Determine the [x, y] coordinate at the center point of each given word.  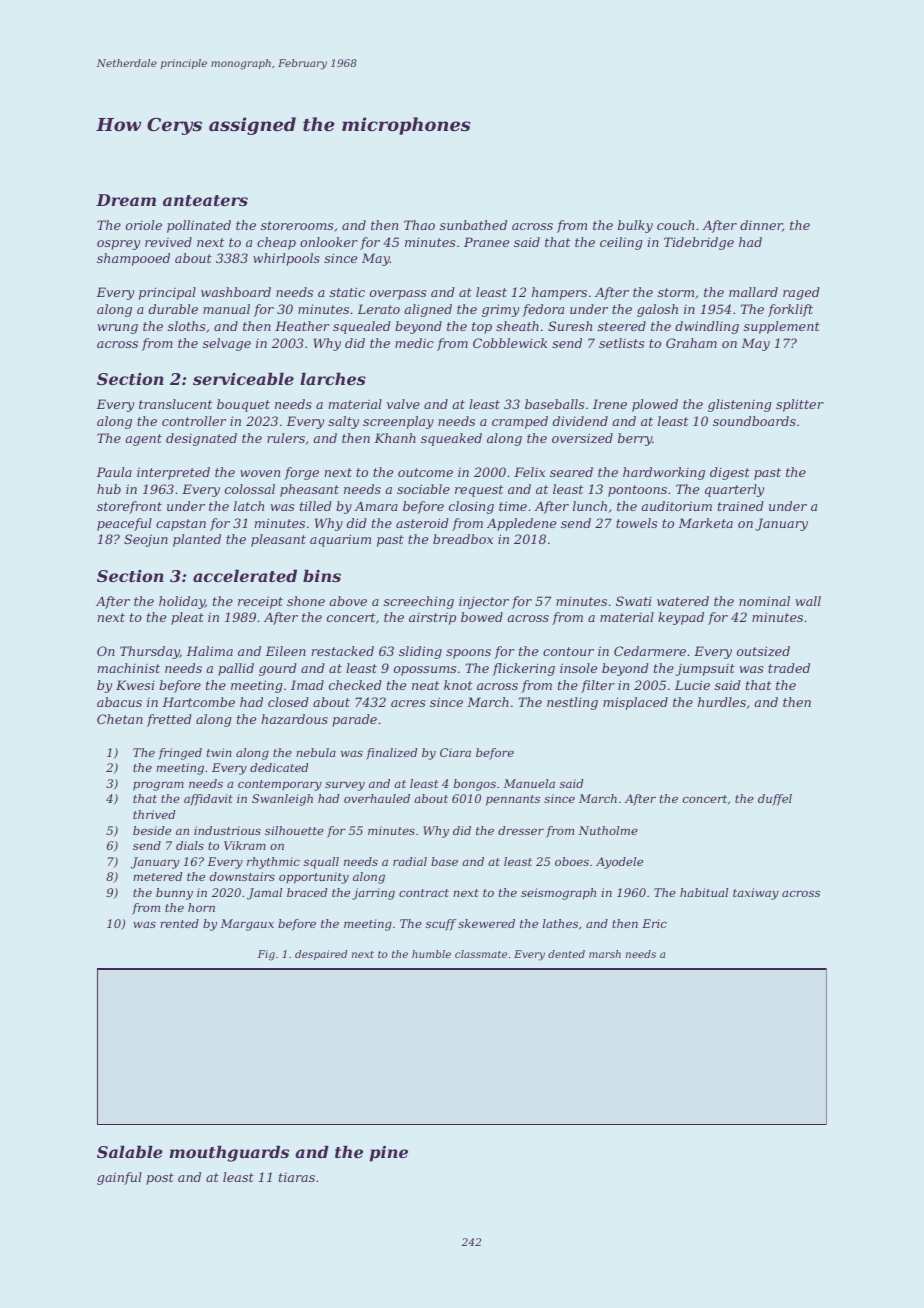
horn [201, 907]
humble [431, 954]
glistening [740, 405]
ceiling [621, 243]
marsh [605, 954]
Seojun [146, 540]
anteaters [205, 200]
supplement [782, 327]
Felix [529, 472]
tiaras [297, 1177]
